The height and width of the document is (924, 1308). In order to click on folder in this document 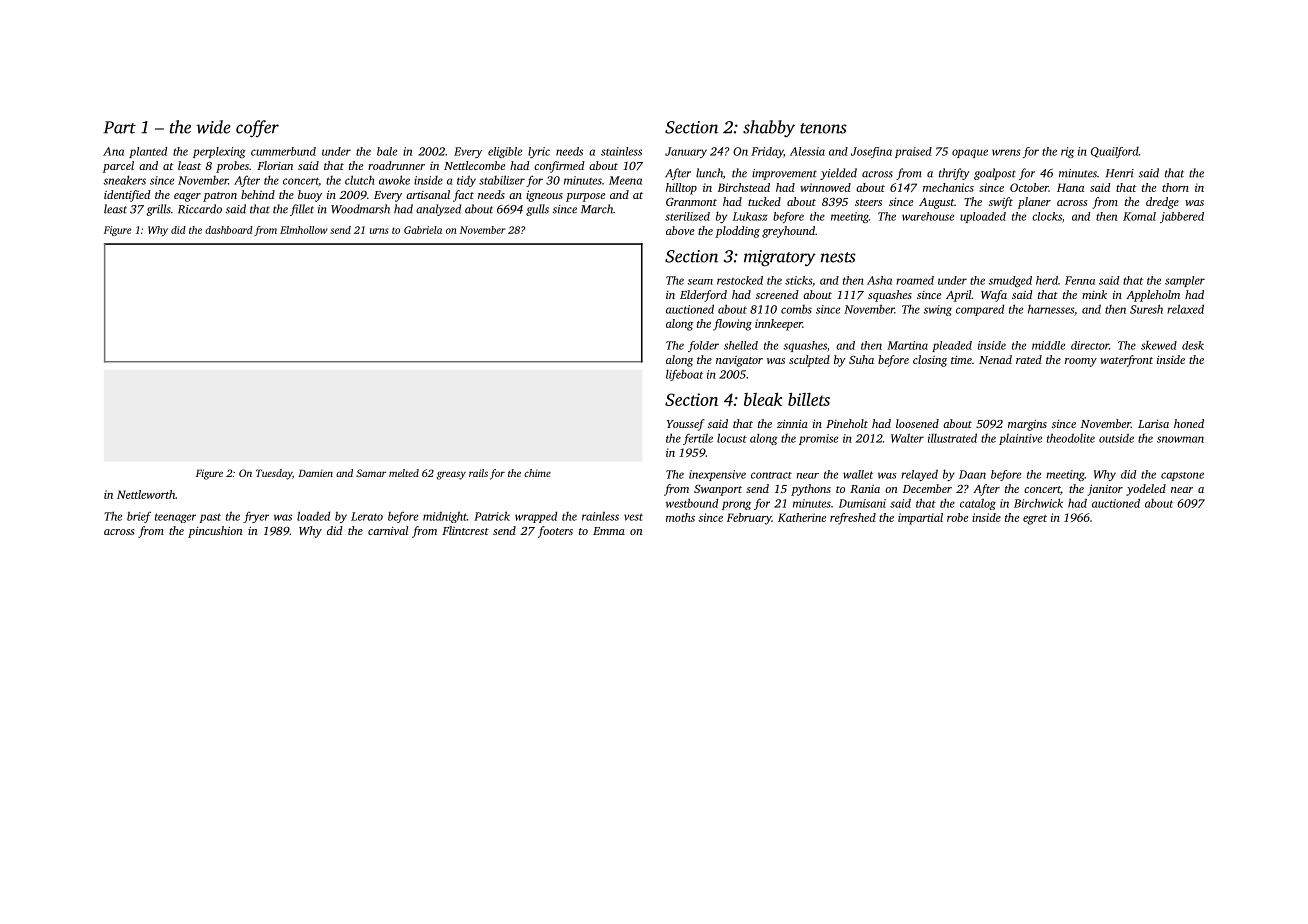, I will do `click(703, 346)`.
